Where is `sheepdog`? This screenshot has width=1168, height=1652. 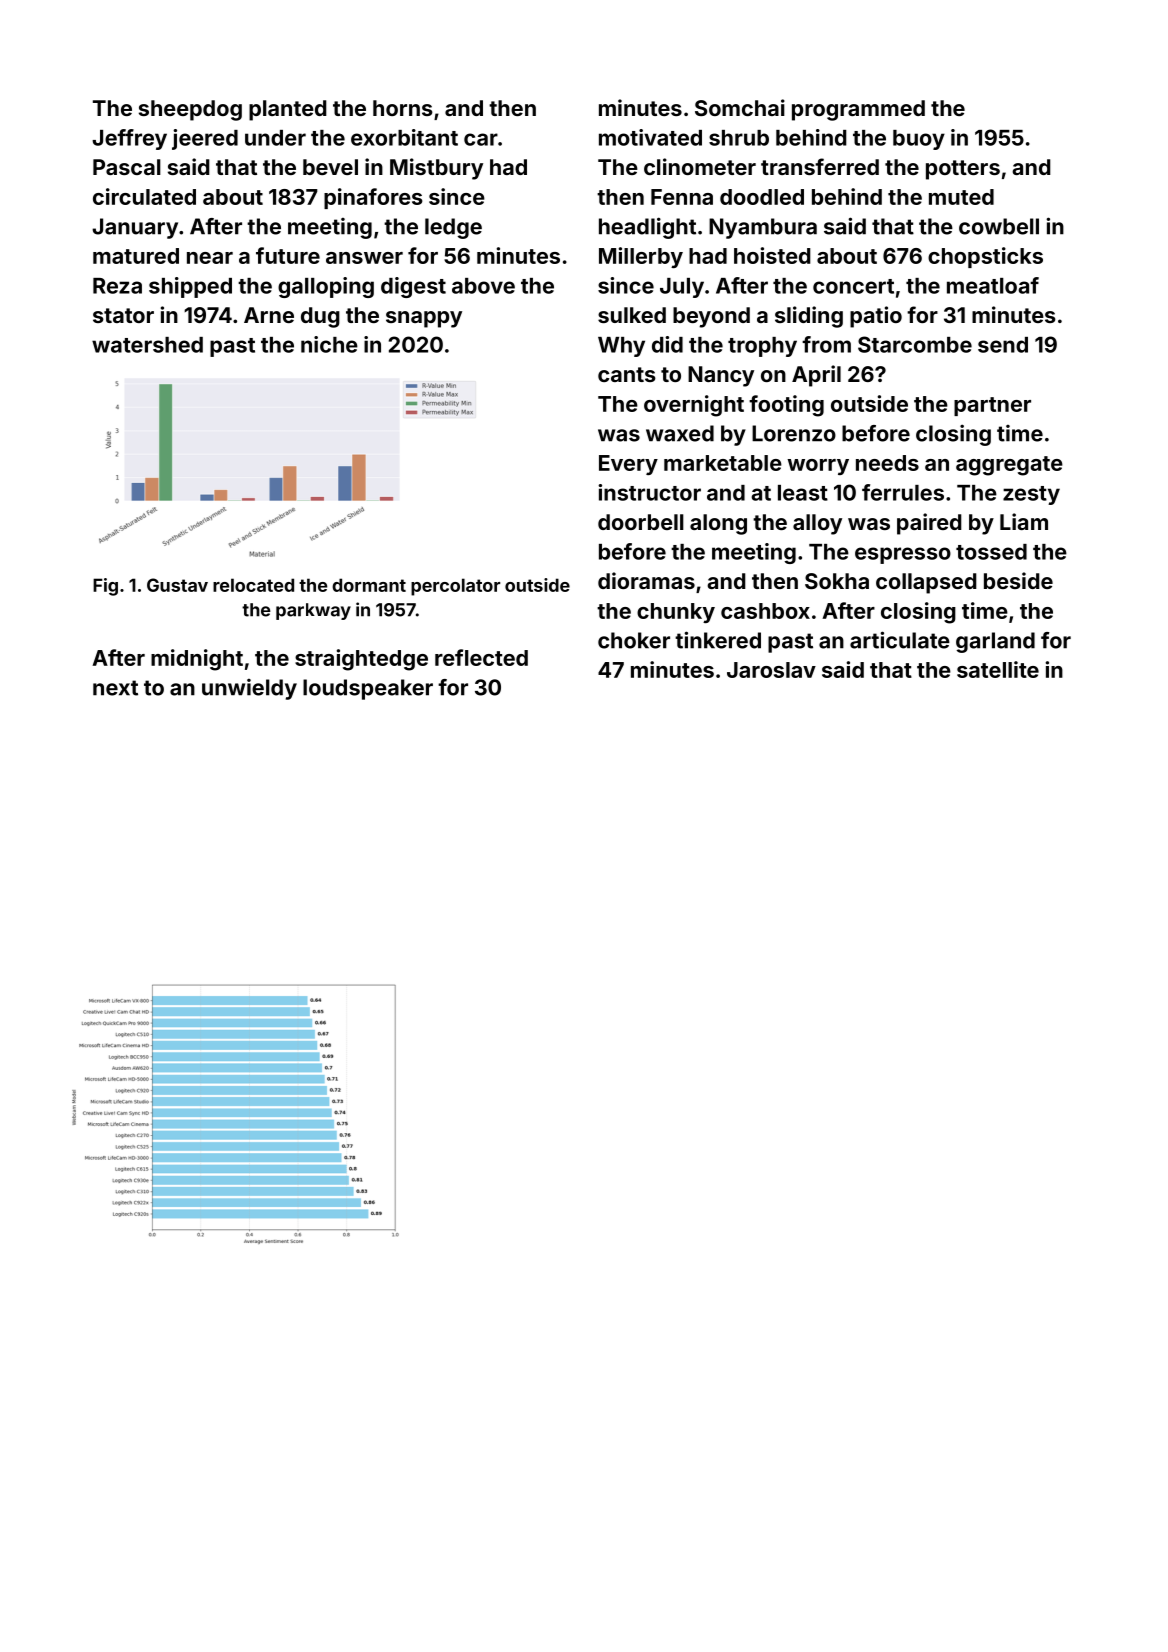
sheepdog is located at coordinates (190, 110).
